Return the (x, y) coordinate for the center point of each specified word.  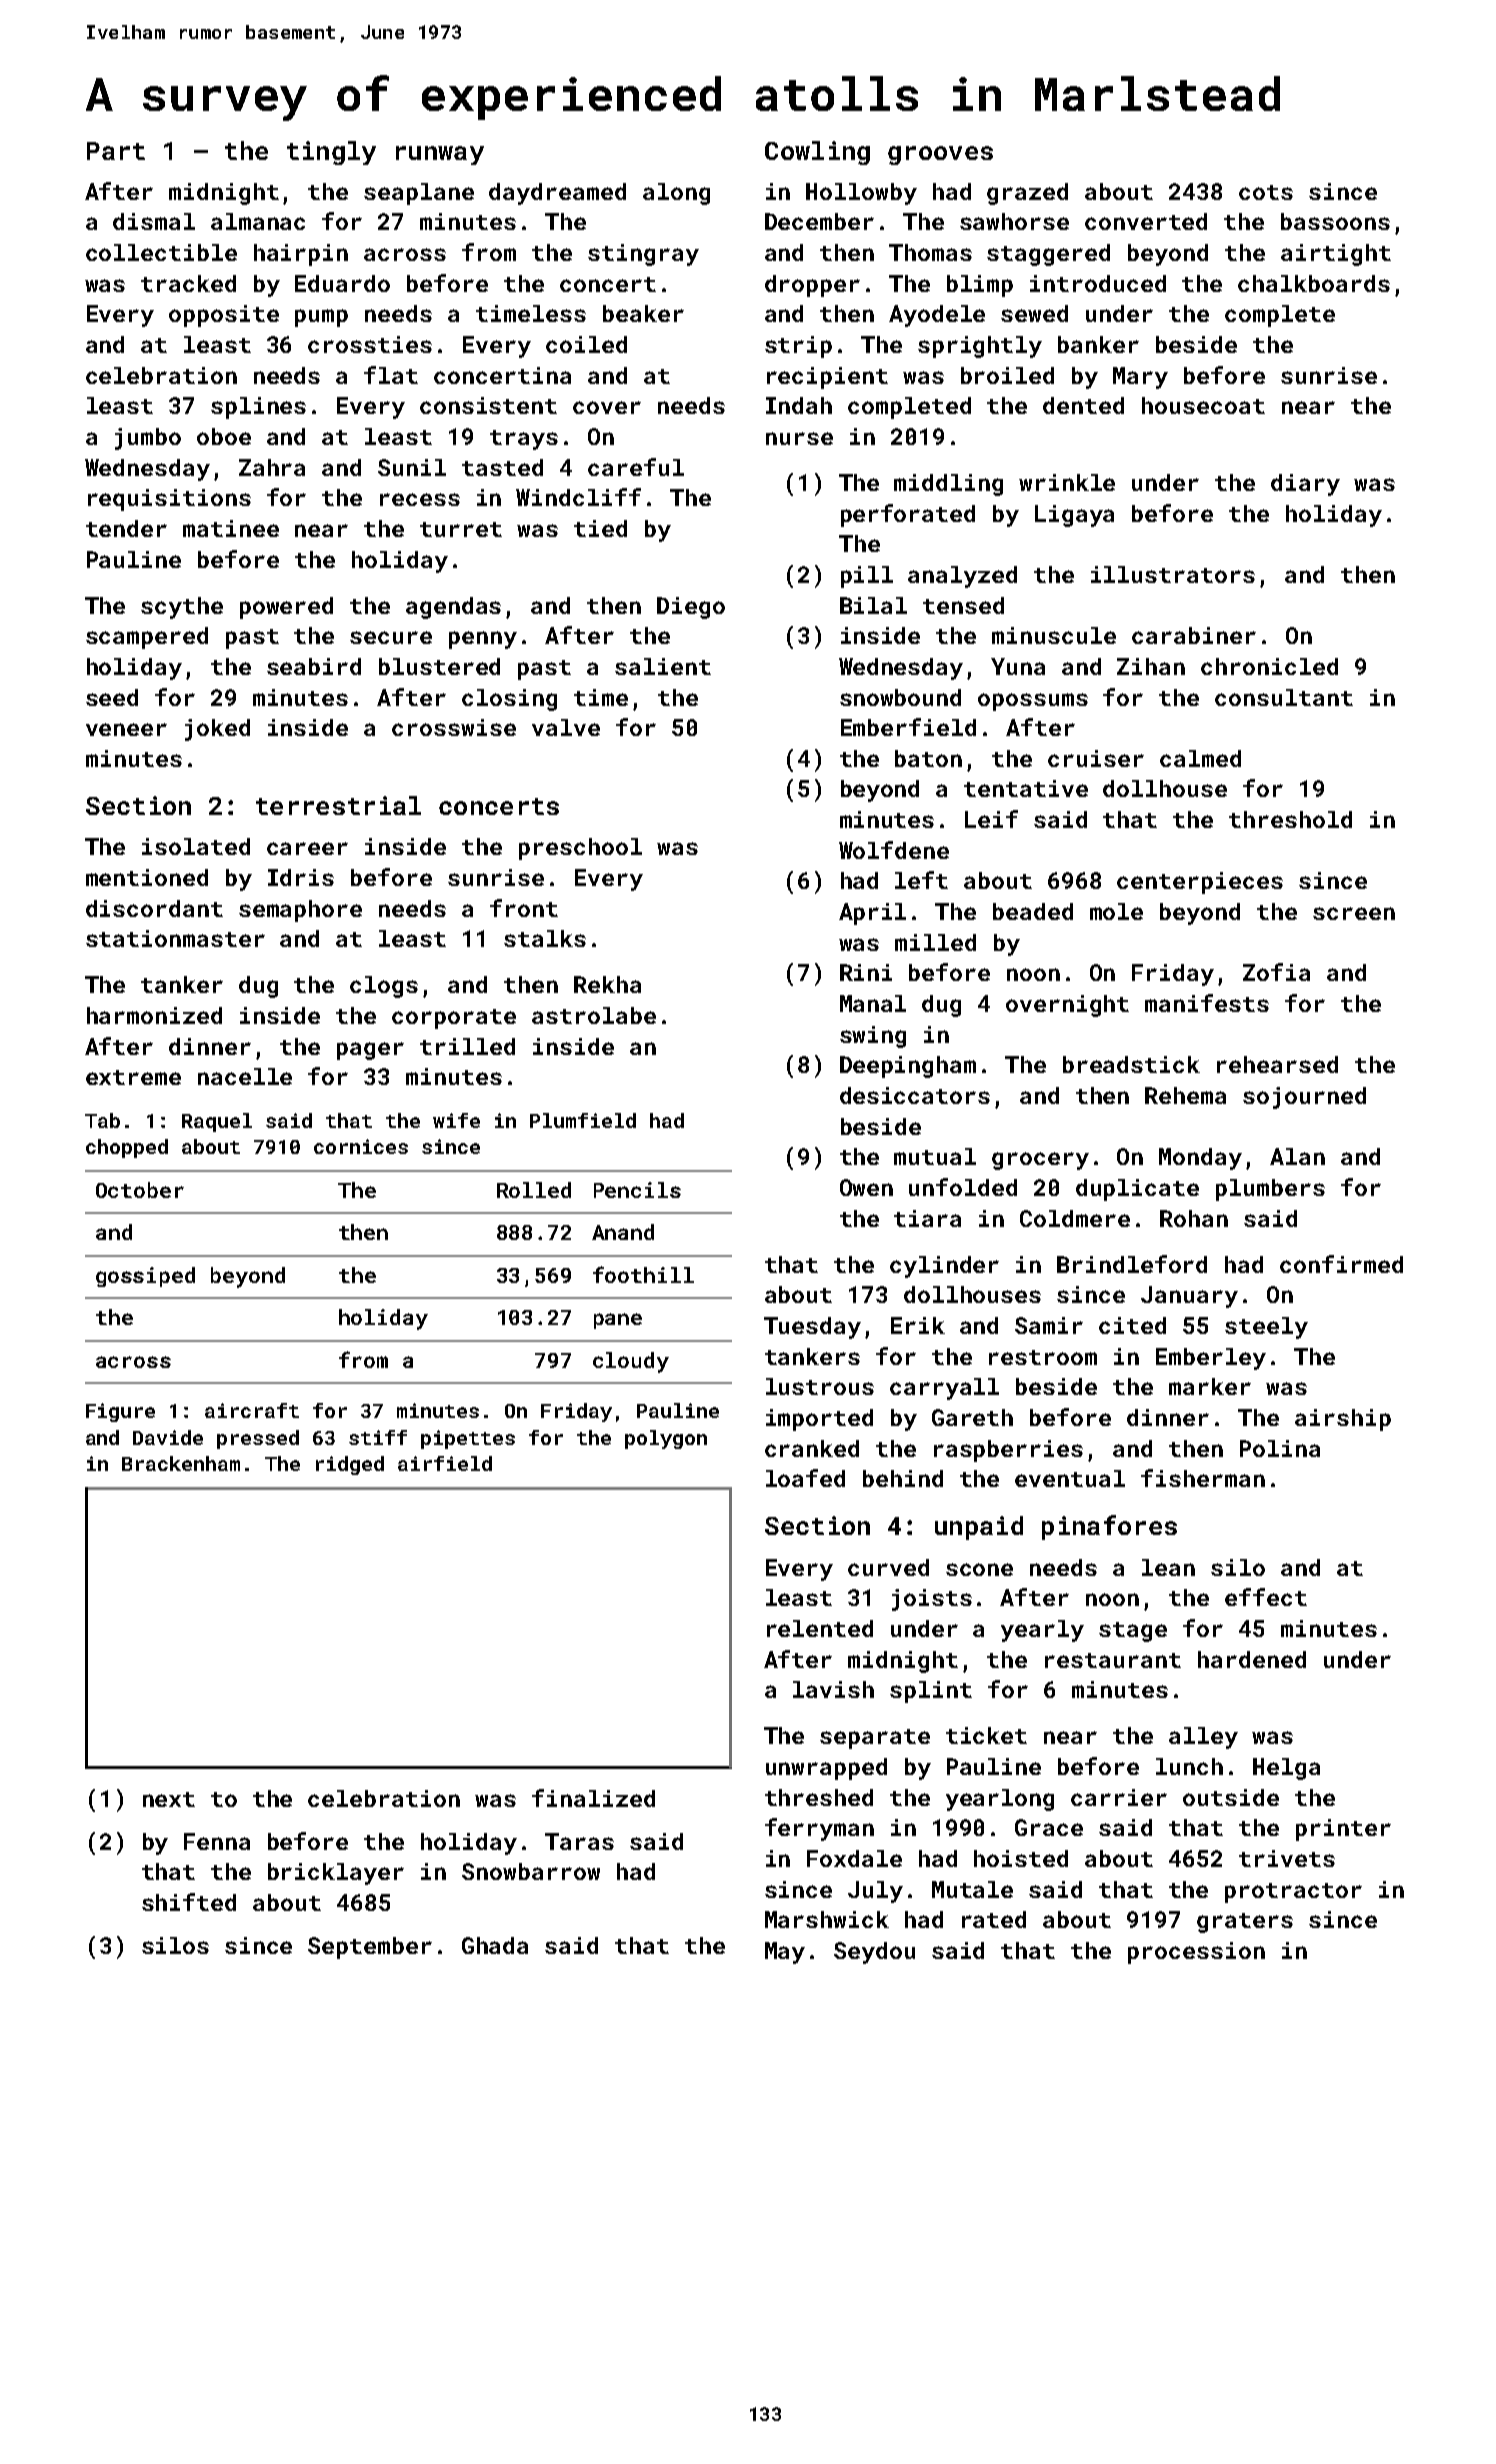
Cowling (817, 153)
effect (1266, 1597)
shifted (189, 1902)
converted (1146, 221)
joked (217, 730)
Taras (579, 1841)
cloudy (631, 1362)
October (140, 1190)
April (872, 914)
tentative (1026, 788)
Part (116, 151)
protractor (1293, 1893)
